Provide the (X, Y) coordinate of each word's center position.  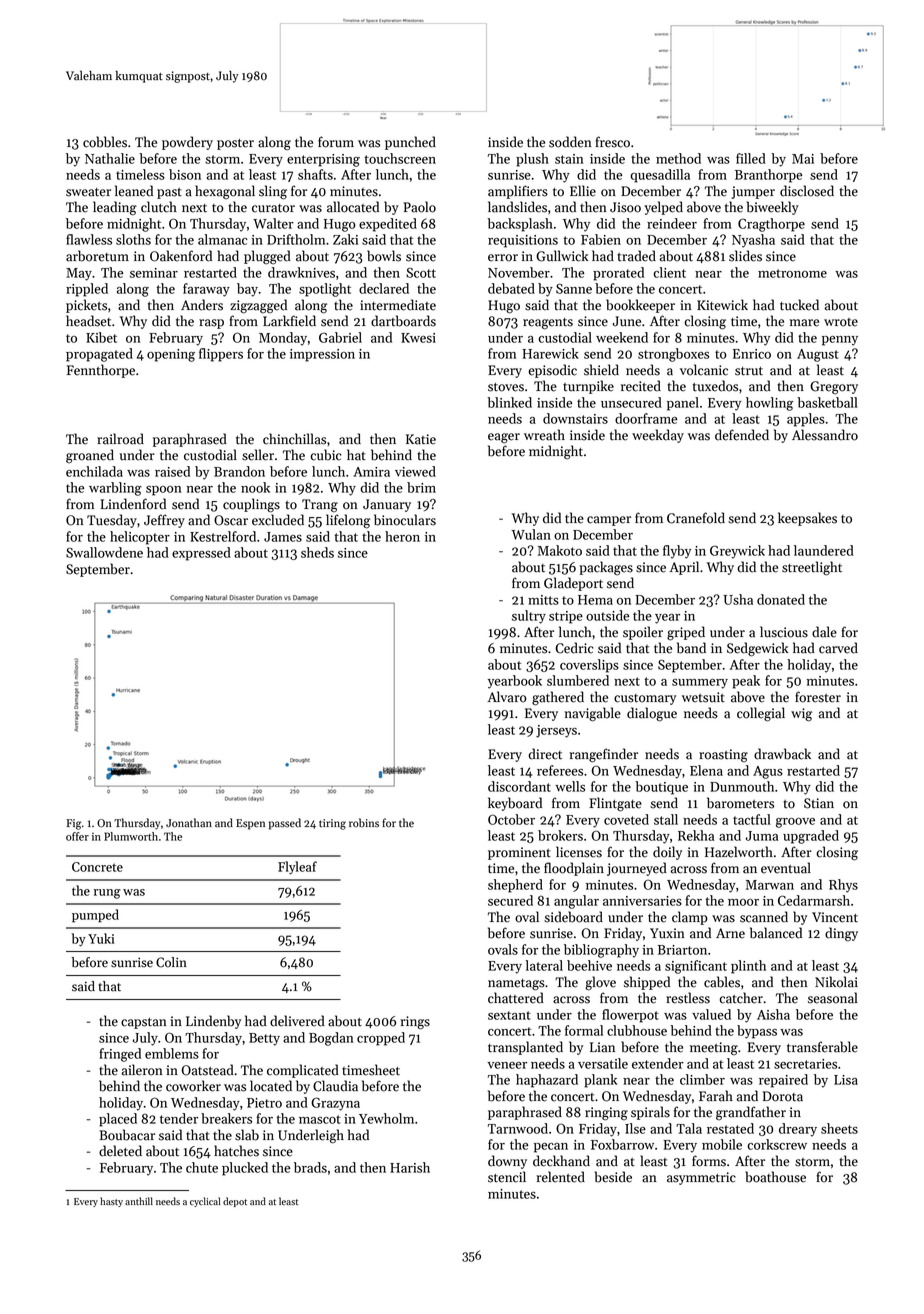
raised (172, 471)
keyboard (515, 804)
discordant (519, 786)
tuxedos (715, 386)
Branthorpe (768, 176)
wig (801, 715)
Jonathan (189, 823)
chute (202, 1167)
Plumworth (131, 836)
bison (185, 174)
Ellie (583, 191)
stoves (506, 387)
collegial (761, 714)
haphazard (547, 1081)
